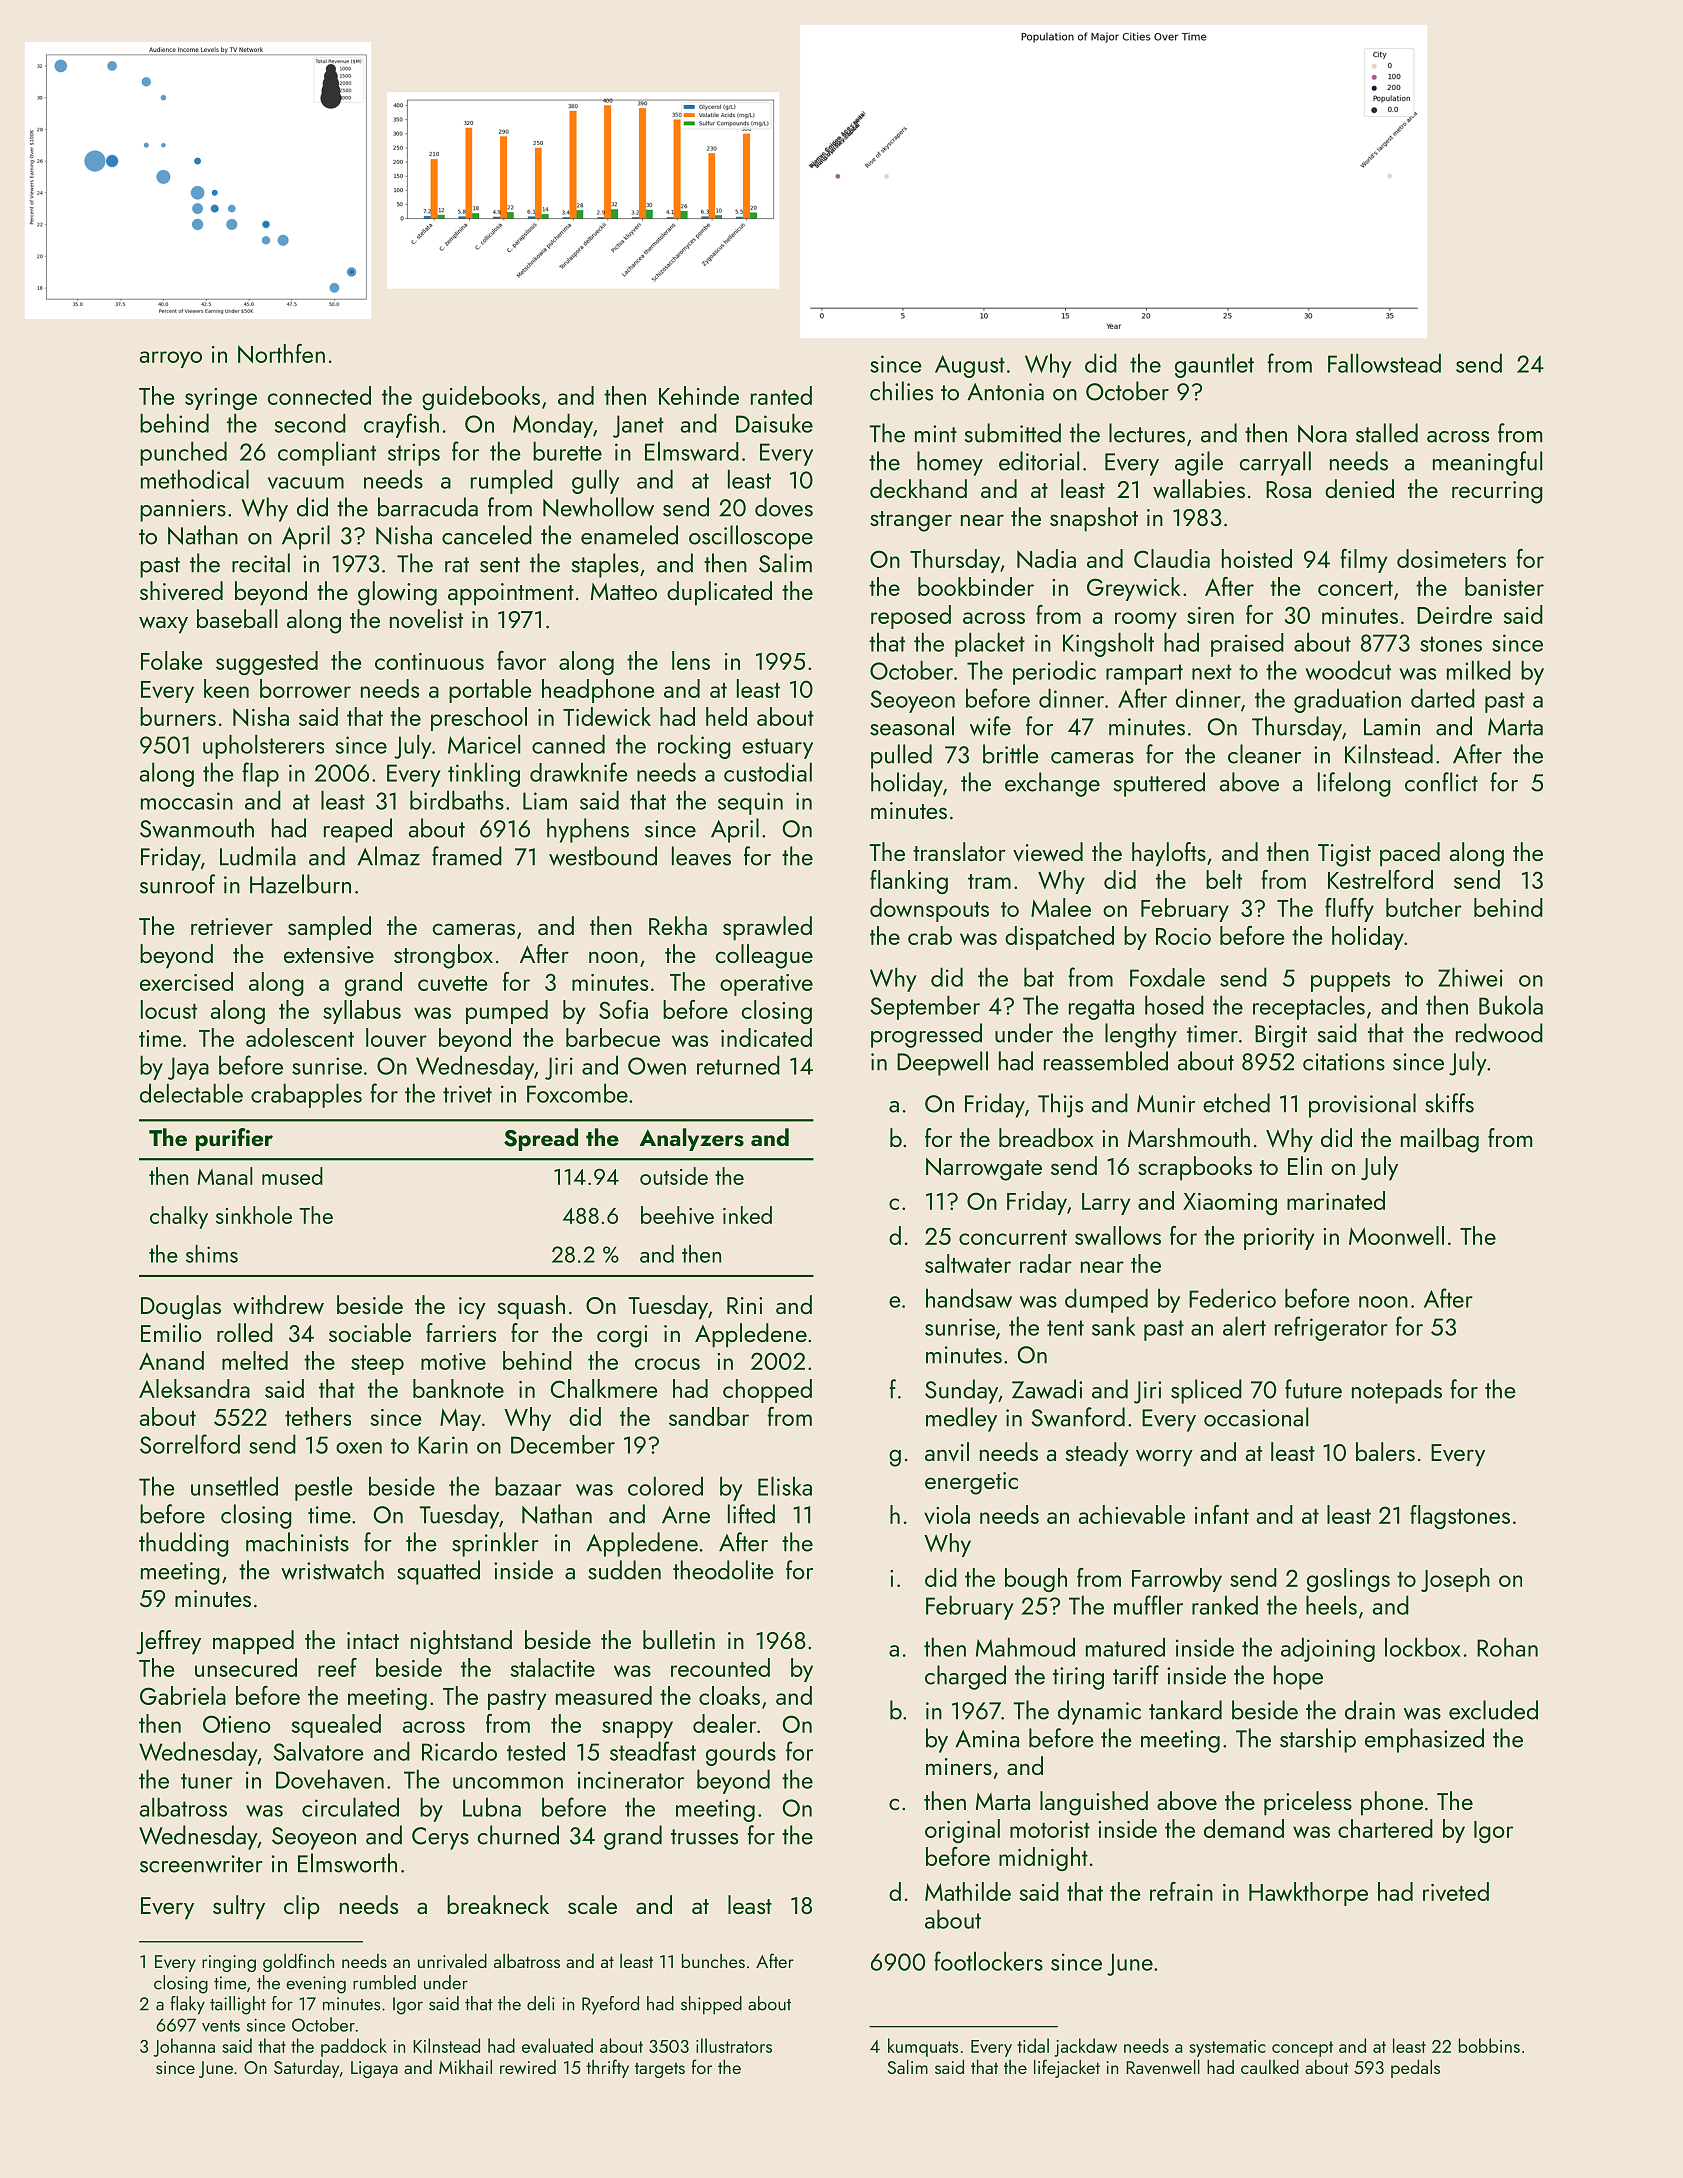 The height and width of the screenshot is (2178, 1683). Describe the element at coordinates (750, 803) in the screenshot. I see `sequin` at that location.
